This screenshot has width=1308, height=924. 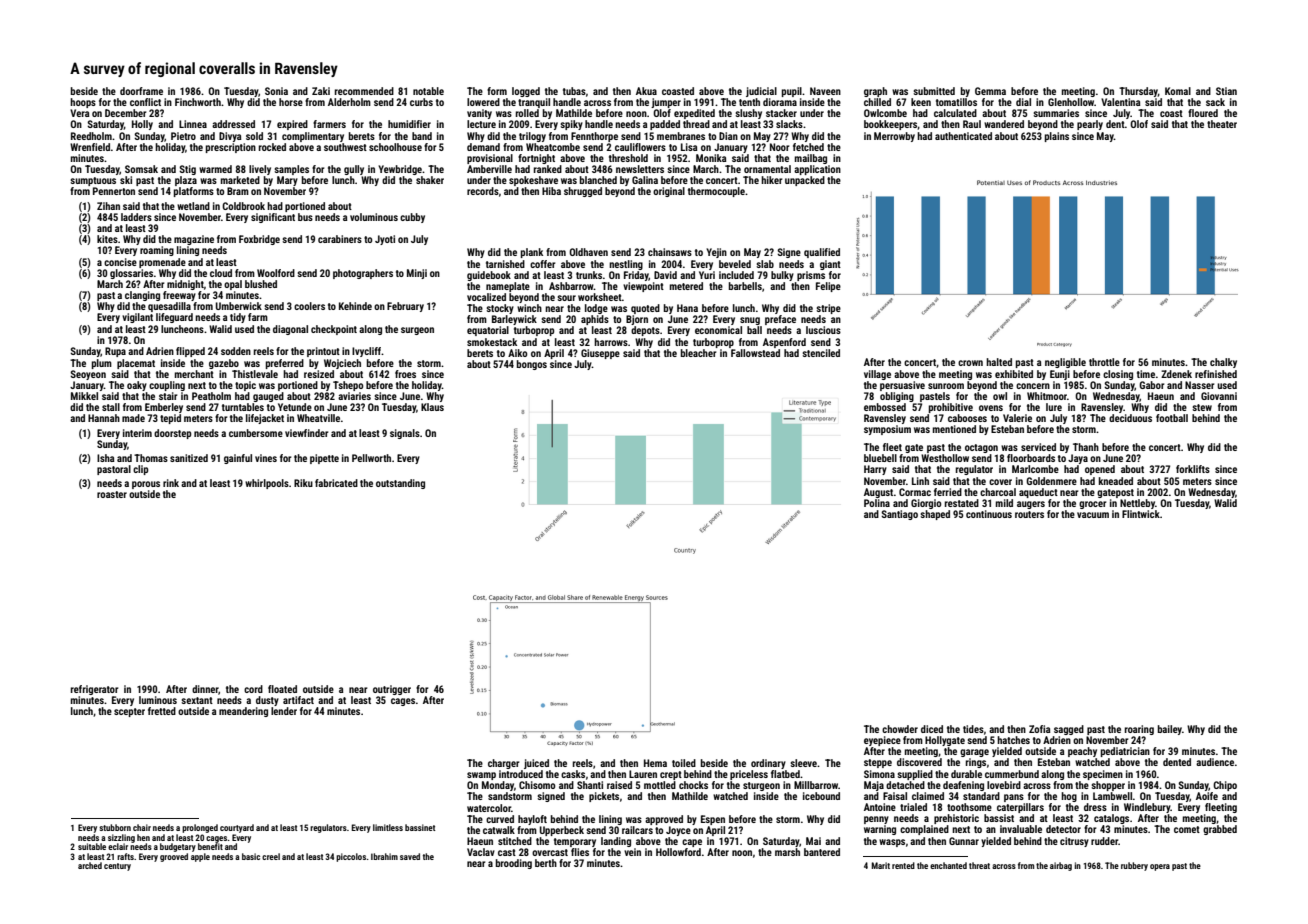 What do you see at coordinates (243, 712) in the screenshot?
I see `meandering` at bounding box center [243, 712].
